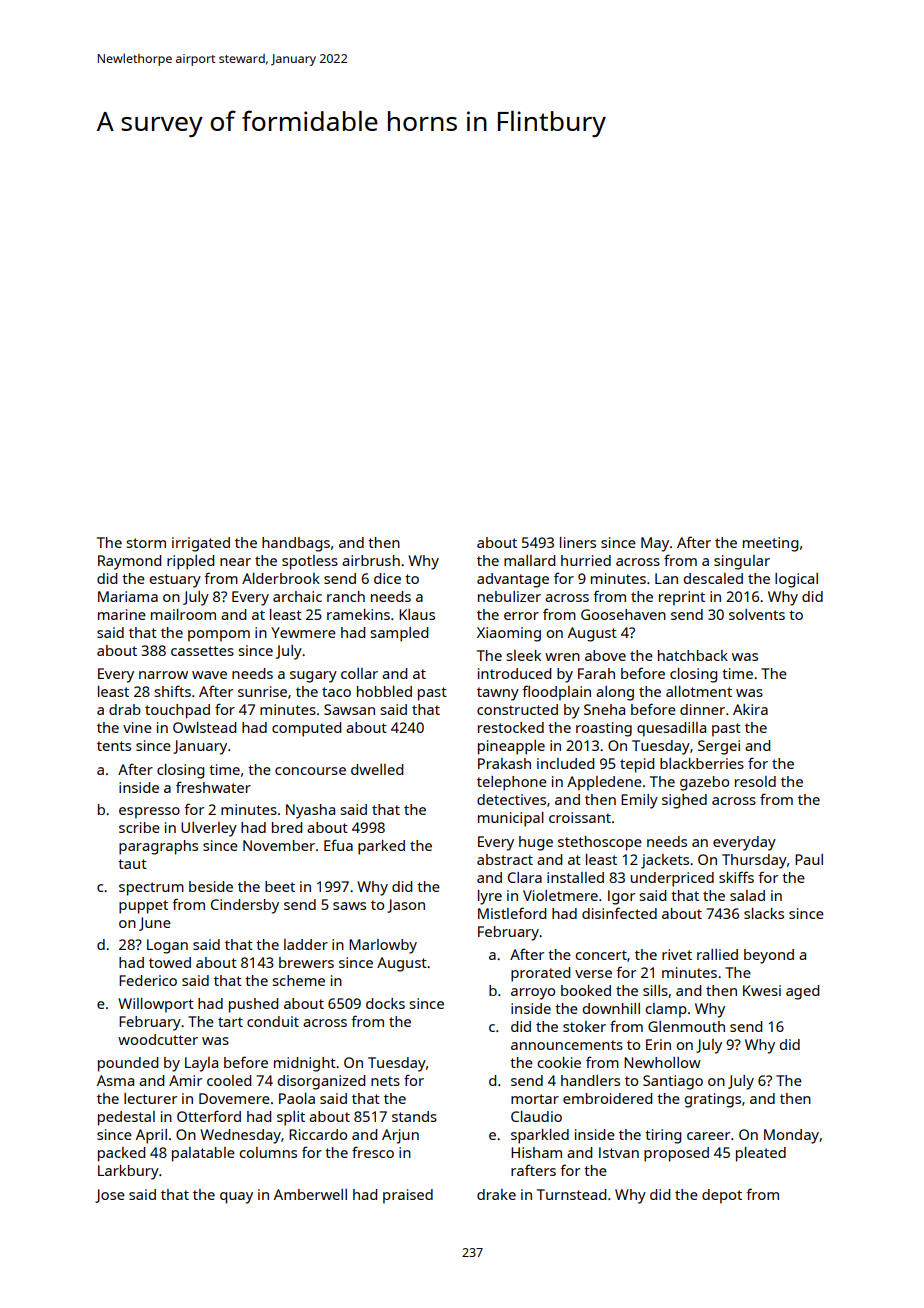 This screenshot has height=1308, width=924. What do you see at coordinates (406, 906) in the screenshot?
I see `Jason` at bounding box center [406, 906].
